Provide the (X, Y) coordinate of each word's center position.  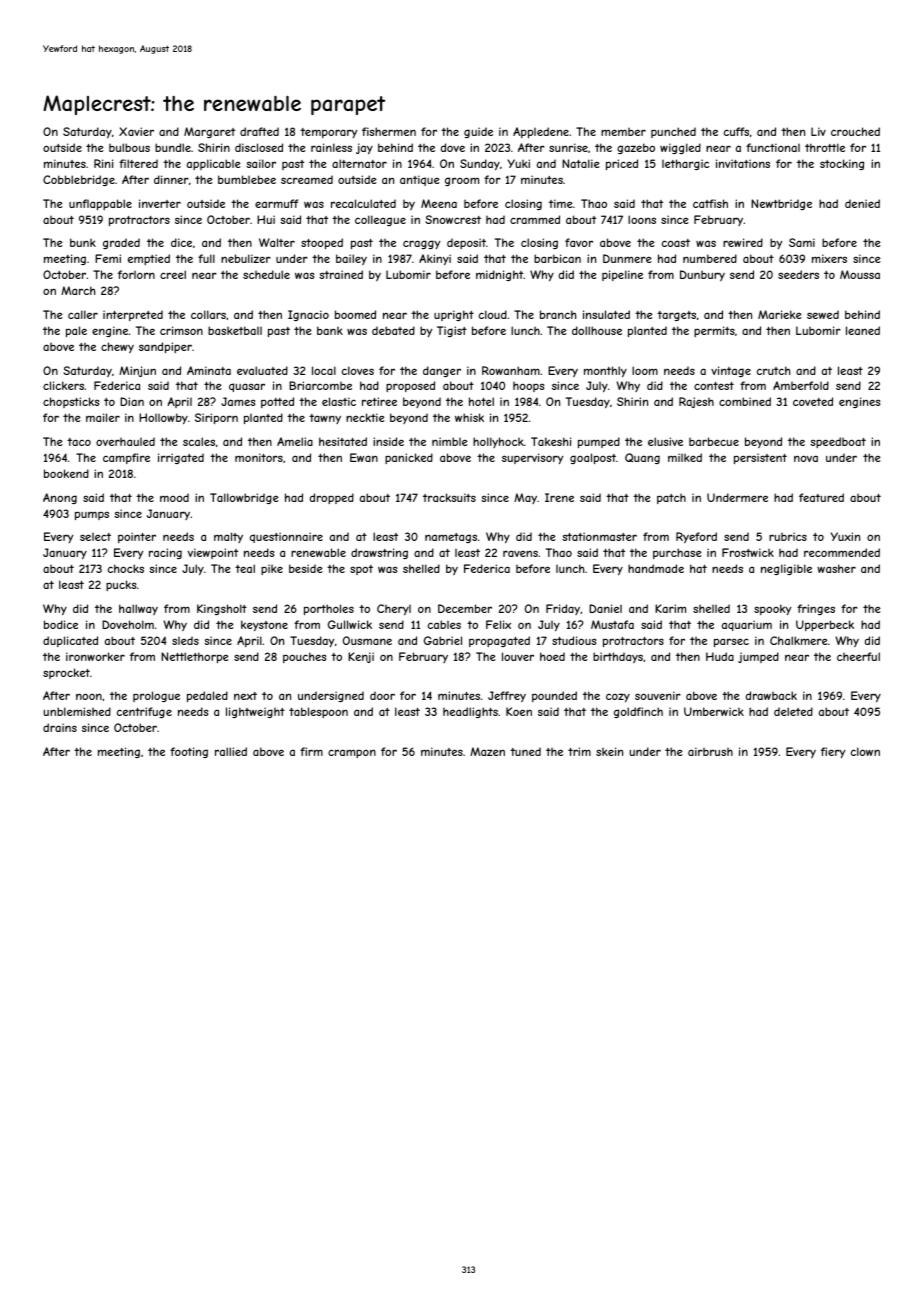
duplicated (70, 641)
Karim (670, 608)
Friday (563, 609)
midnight (500, 275)
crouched (855, 131)
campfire (126, 458)
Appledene (541, 132)
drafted (259, 131)
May (525, 498)
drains (60, 727)
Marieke (780, 314)
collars (208, 314)
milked (685, 457)
